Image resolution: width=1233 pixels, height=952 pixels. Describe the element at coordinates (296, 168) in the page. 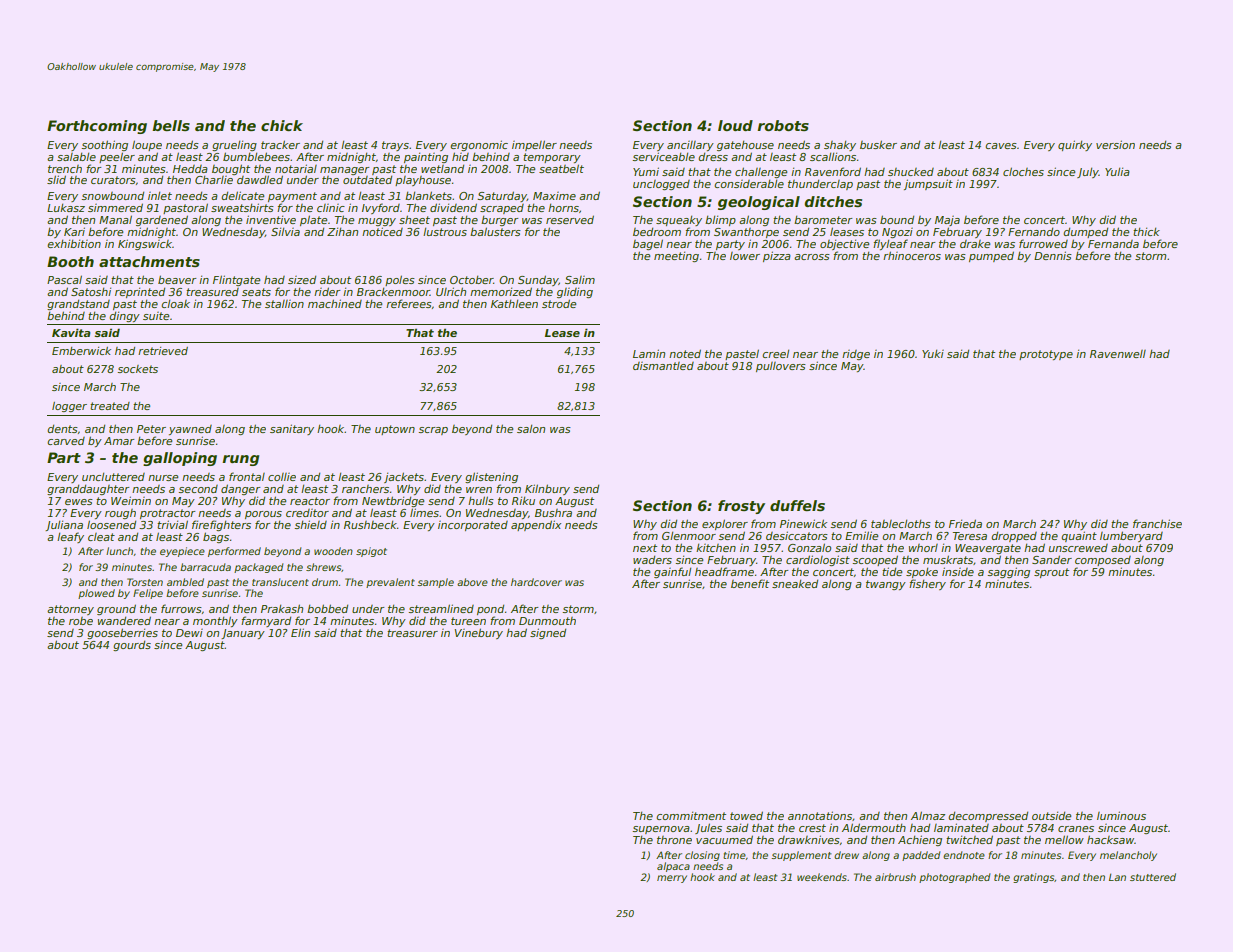

I see `notarial` at that location.
